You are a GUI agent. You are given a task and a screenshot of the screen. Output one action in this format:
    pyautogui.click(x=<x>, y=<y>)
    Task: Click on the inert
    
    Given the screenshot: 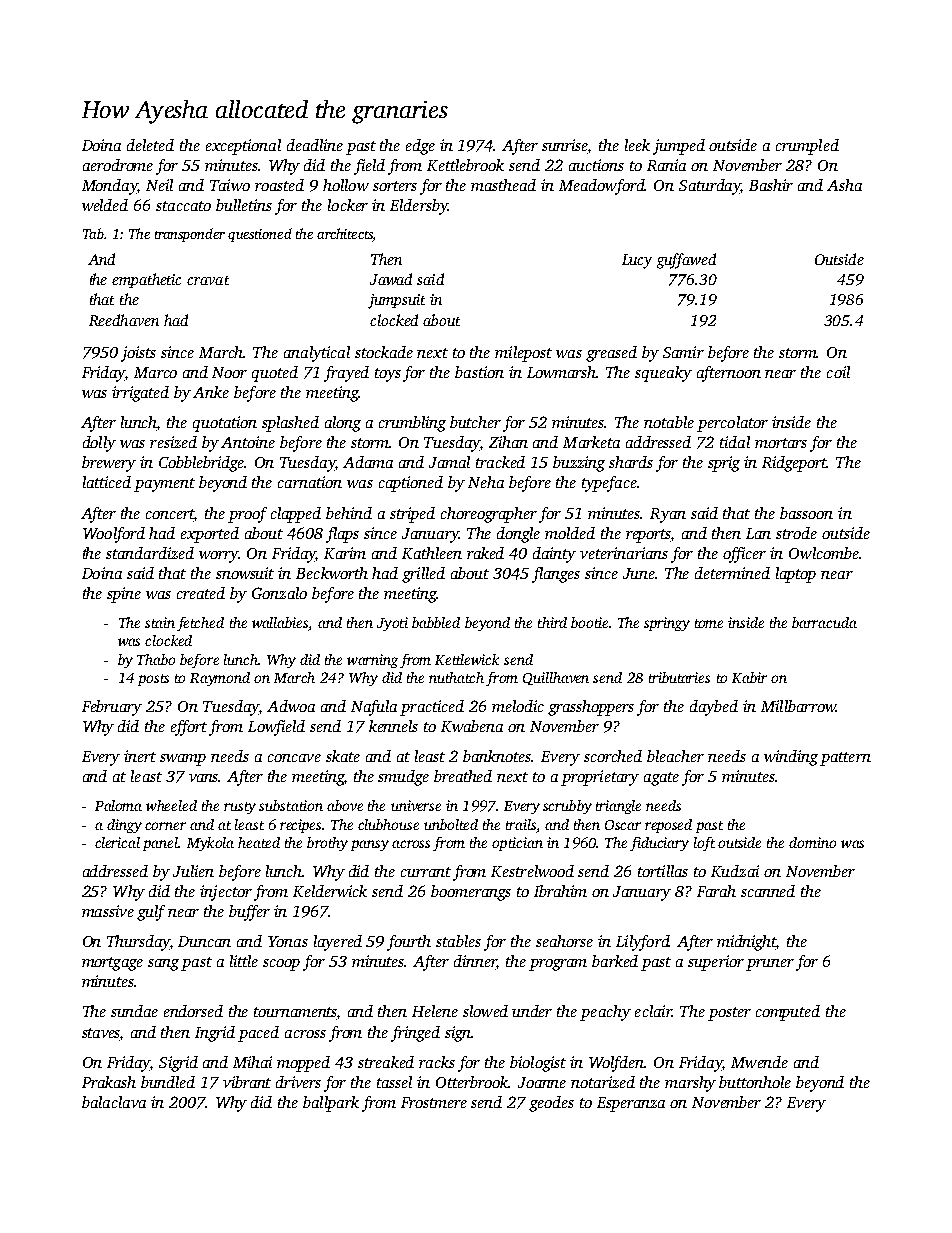 What is the action you would take?
    pyautogui.click(x=140, y=756)
